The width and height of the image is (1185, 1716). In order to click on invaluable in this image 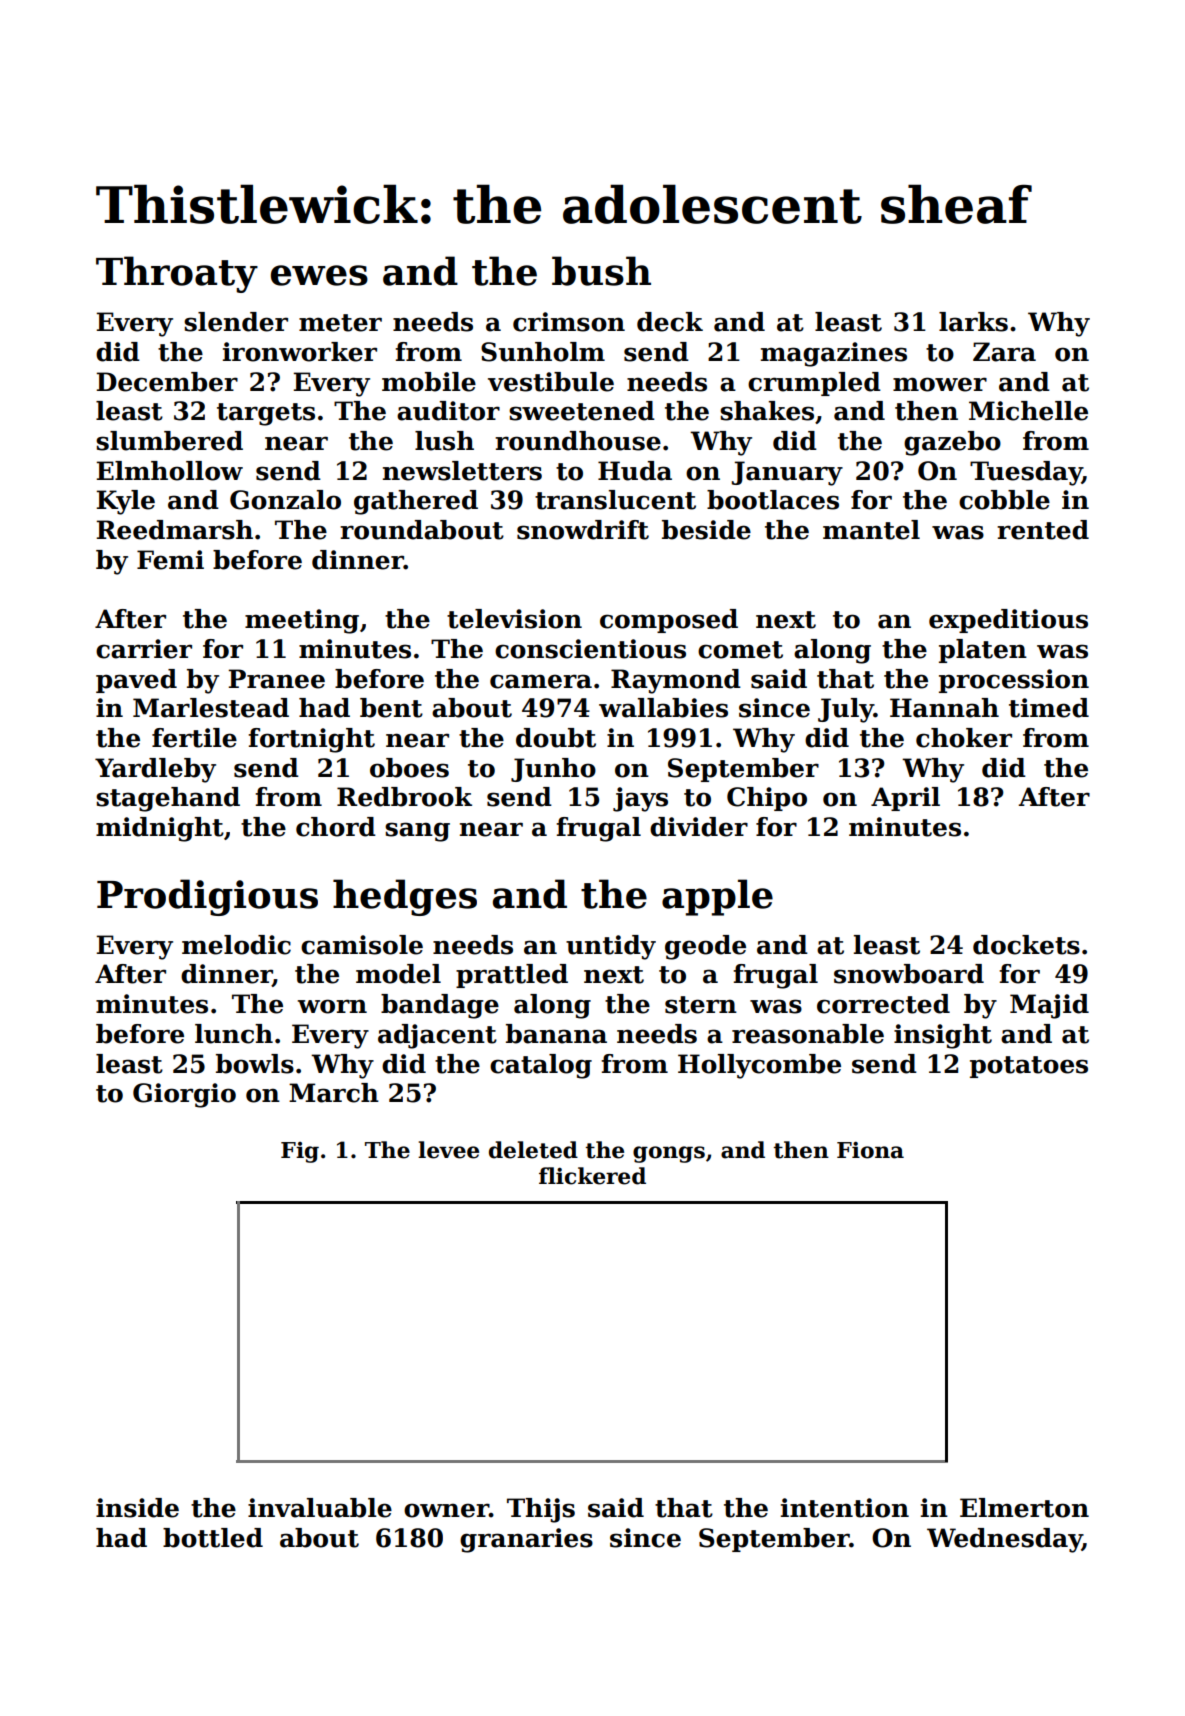, I will do `click(320, 1508)`.
